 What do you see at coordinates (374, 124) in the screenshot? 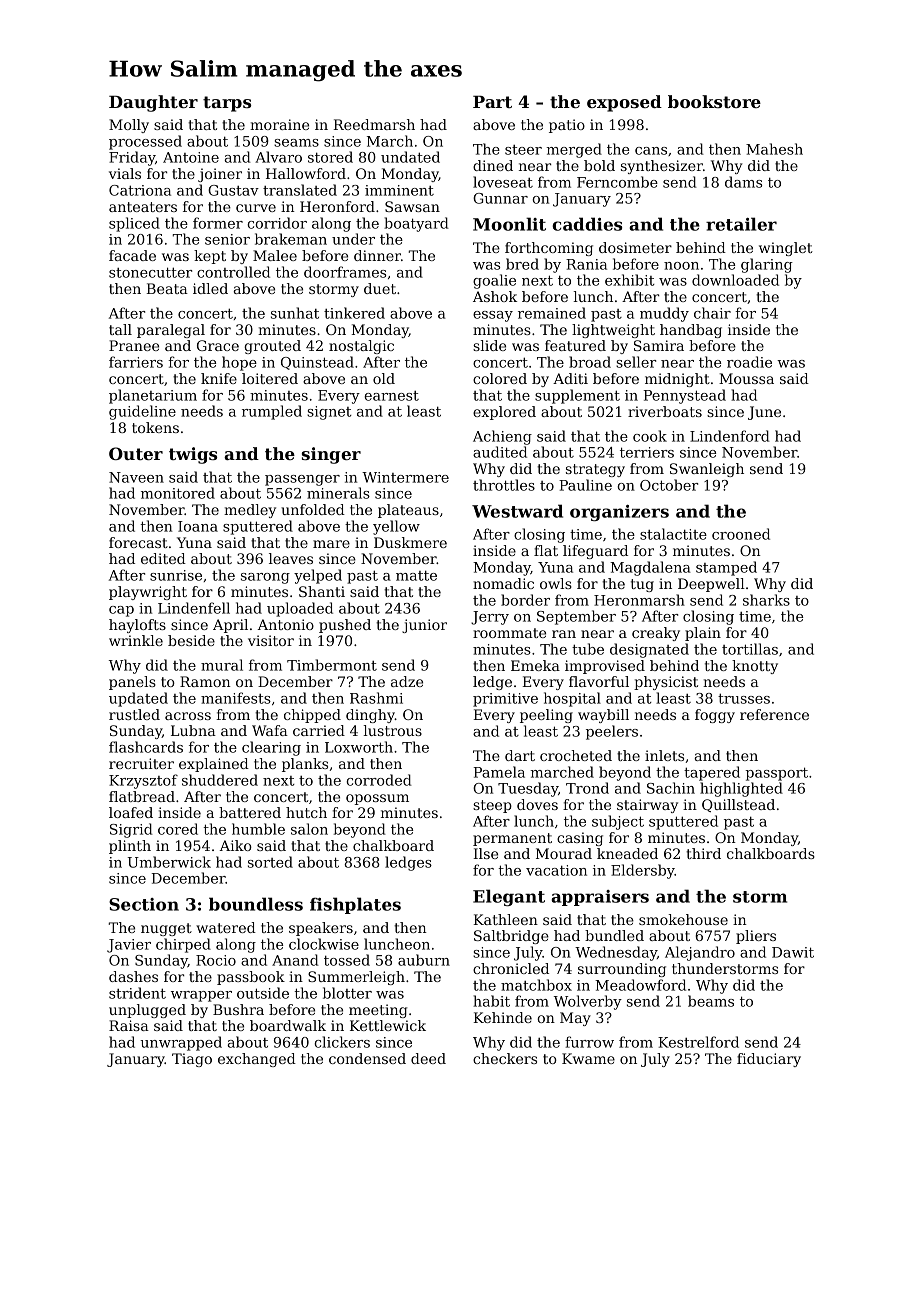
I see `Reedmarsh` at bounding box center [374, 124].
